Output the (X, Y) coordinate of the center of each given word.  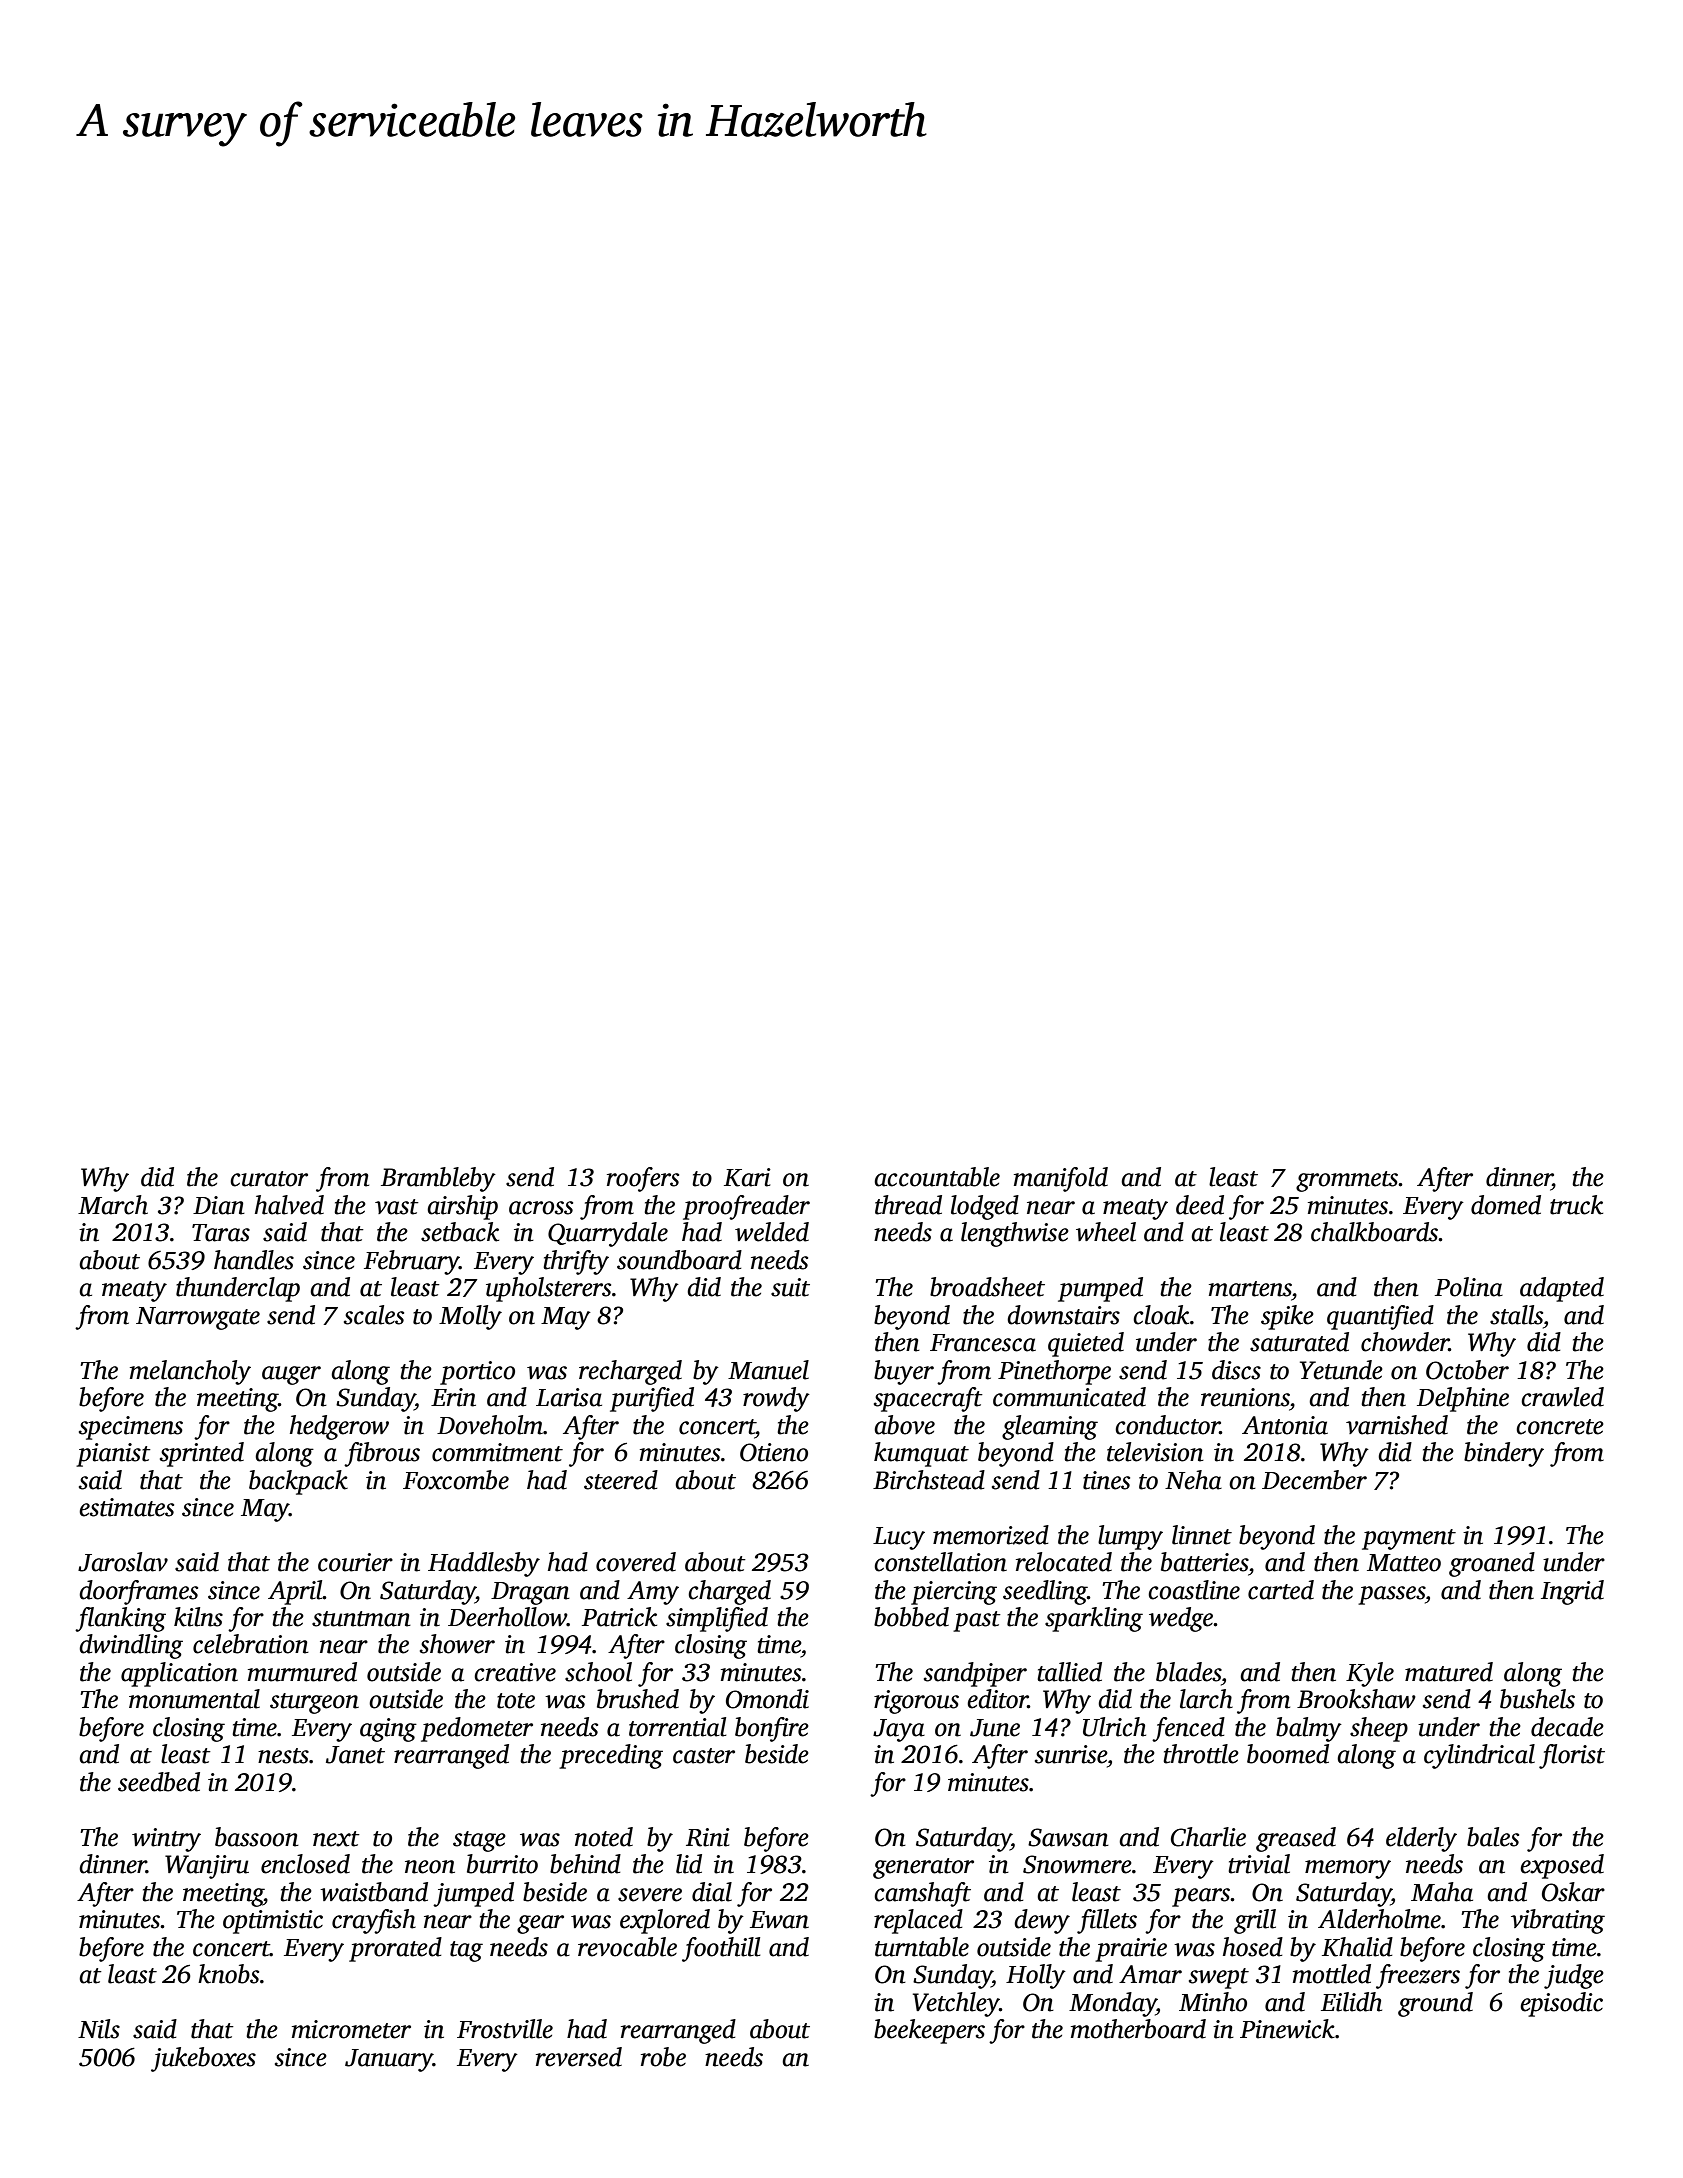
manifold (1061, 1179)
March (113, 1205)
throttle (1201, 1754)
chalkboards (1374, 1232)
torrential (677, 1727)
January (389, 2060)
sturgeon (314, 1703)
